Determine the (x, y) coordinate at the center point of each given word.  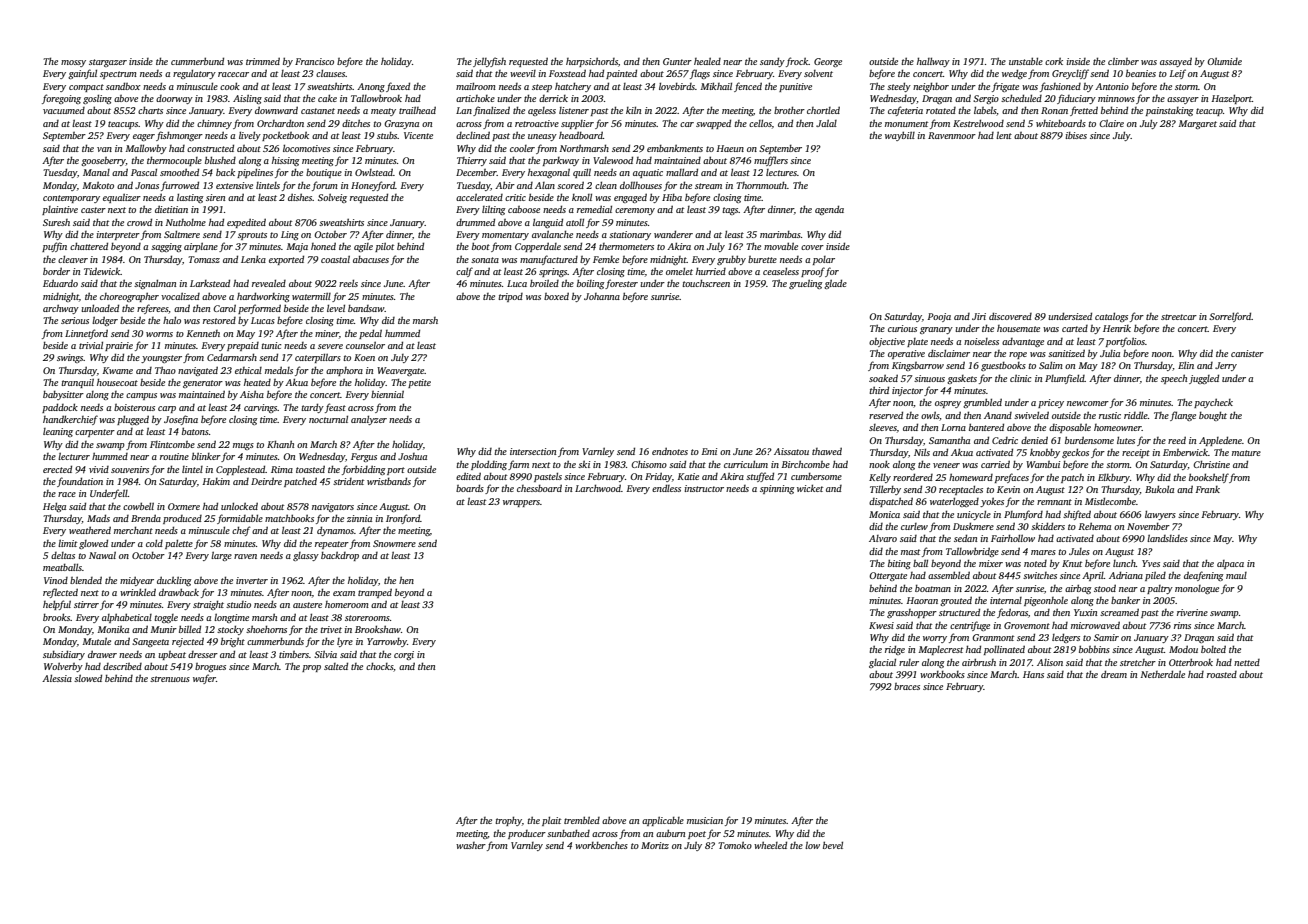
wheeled (770, 845)
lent (1004, 135)
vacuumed (64, 110)
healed (707, 61)
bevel (833, 845)
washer (471, 845)
